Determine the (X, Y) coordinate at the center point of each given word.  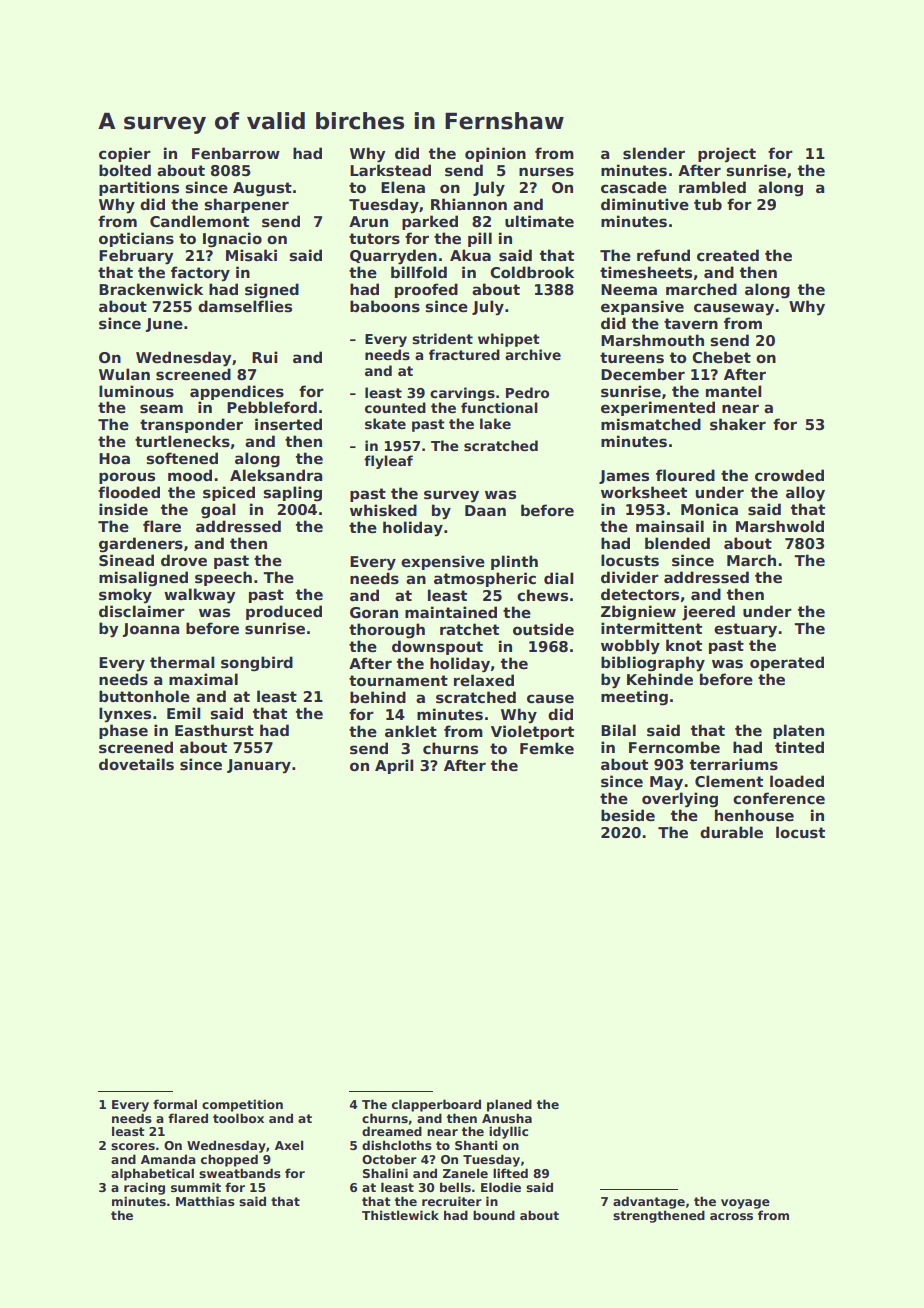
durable (731, 832)
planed (509, 1105)
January (259, 766)
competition (242, 1105)
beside (628, 815)
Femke (547, 748)
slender (654, 153)
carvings (462, 394)
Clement (729, 781)
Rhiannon (469, 204)
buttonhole (144, 696)
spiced (229, 493)
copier (125, 154)
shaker (738, 424)
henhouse (754, 815)
